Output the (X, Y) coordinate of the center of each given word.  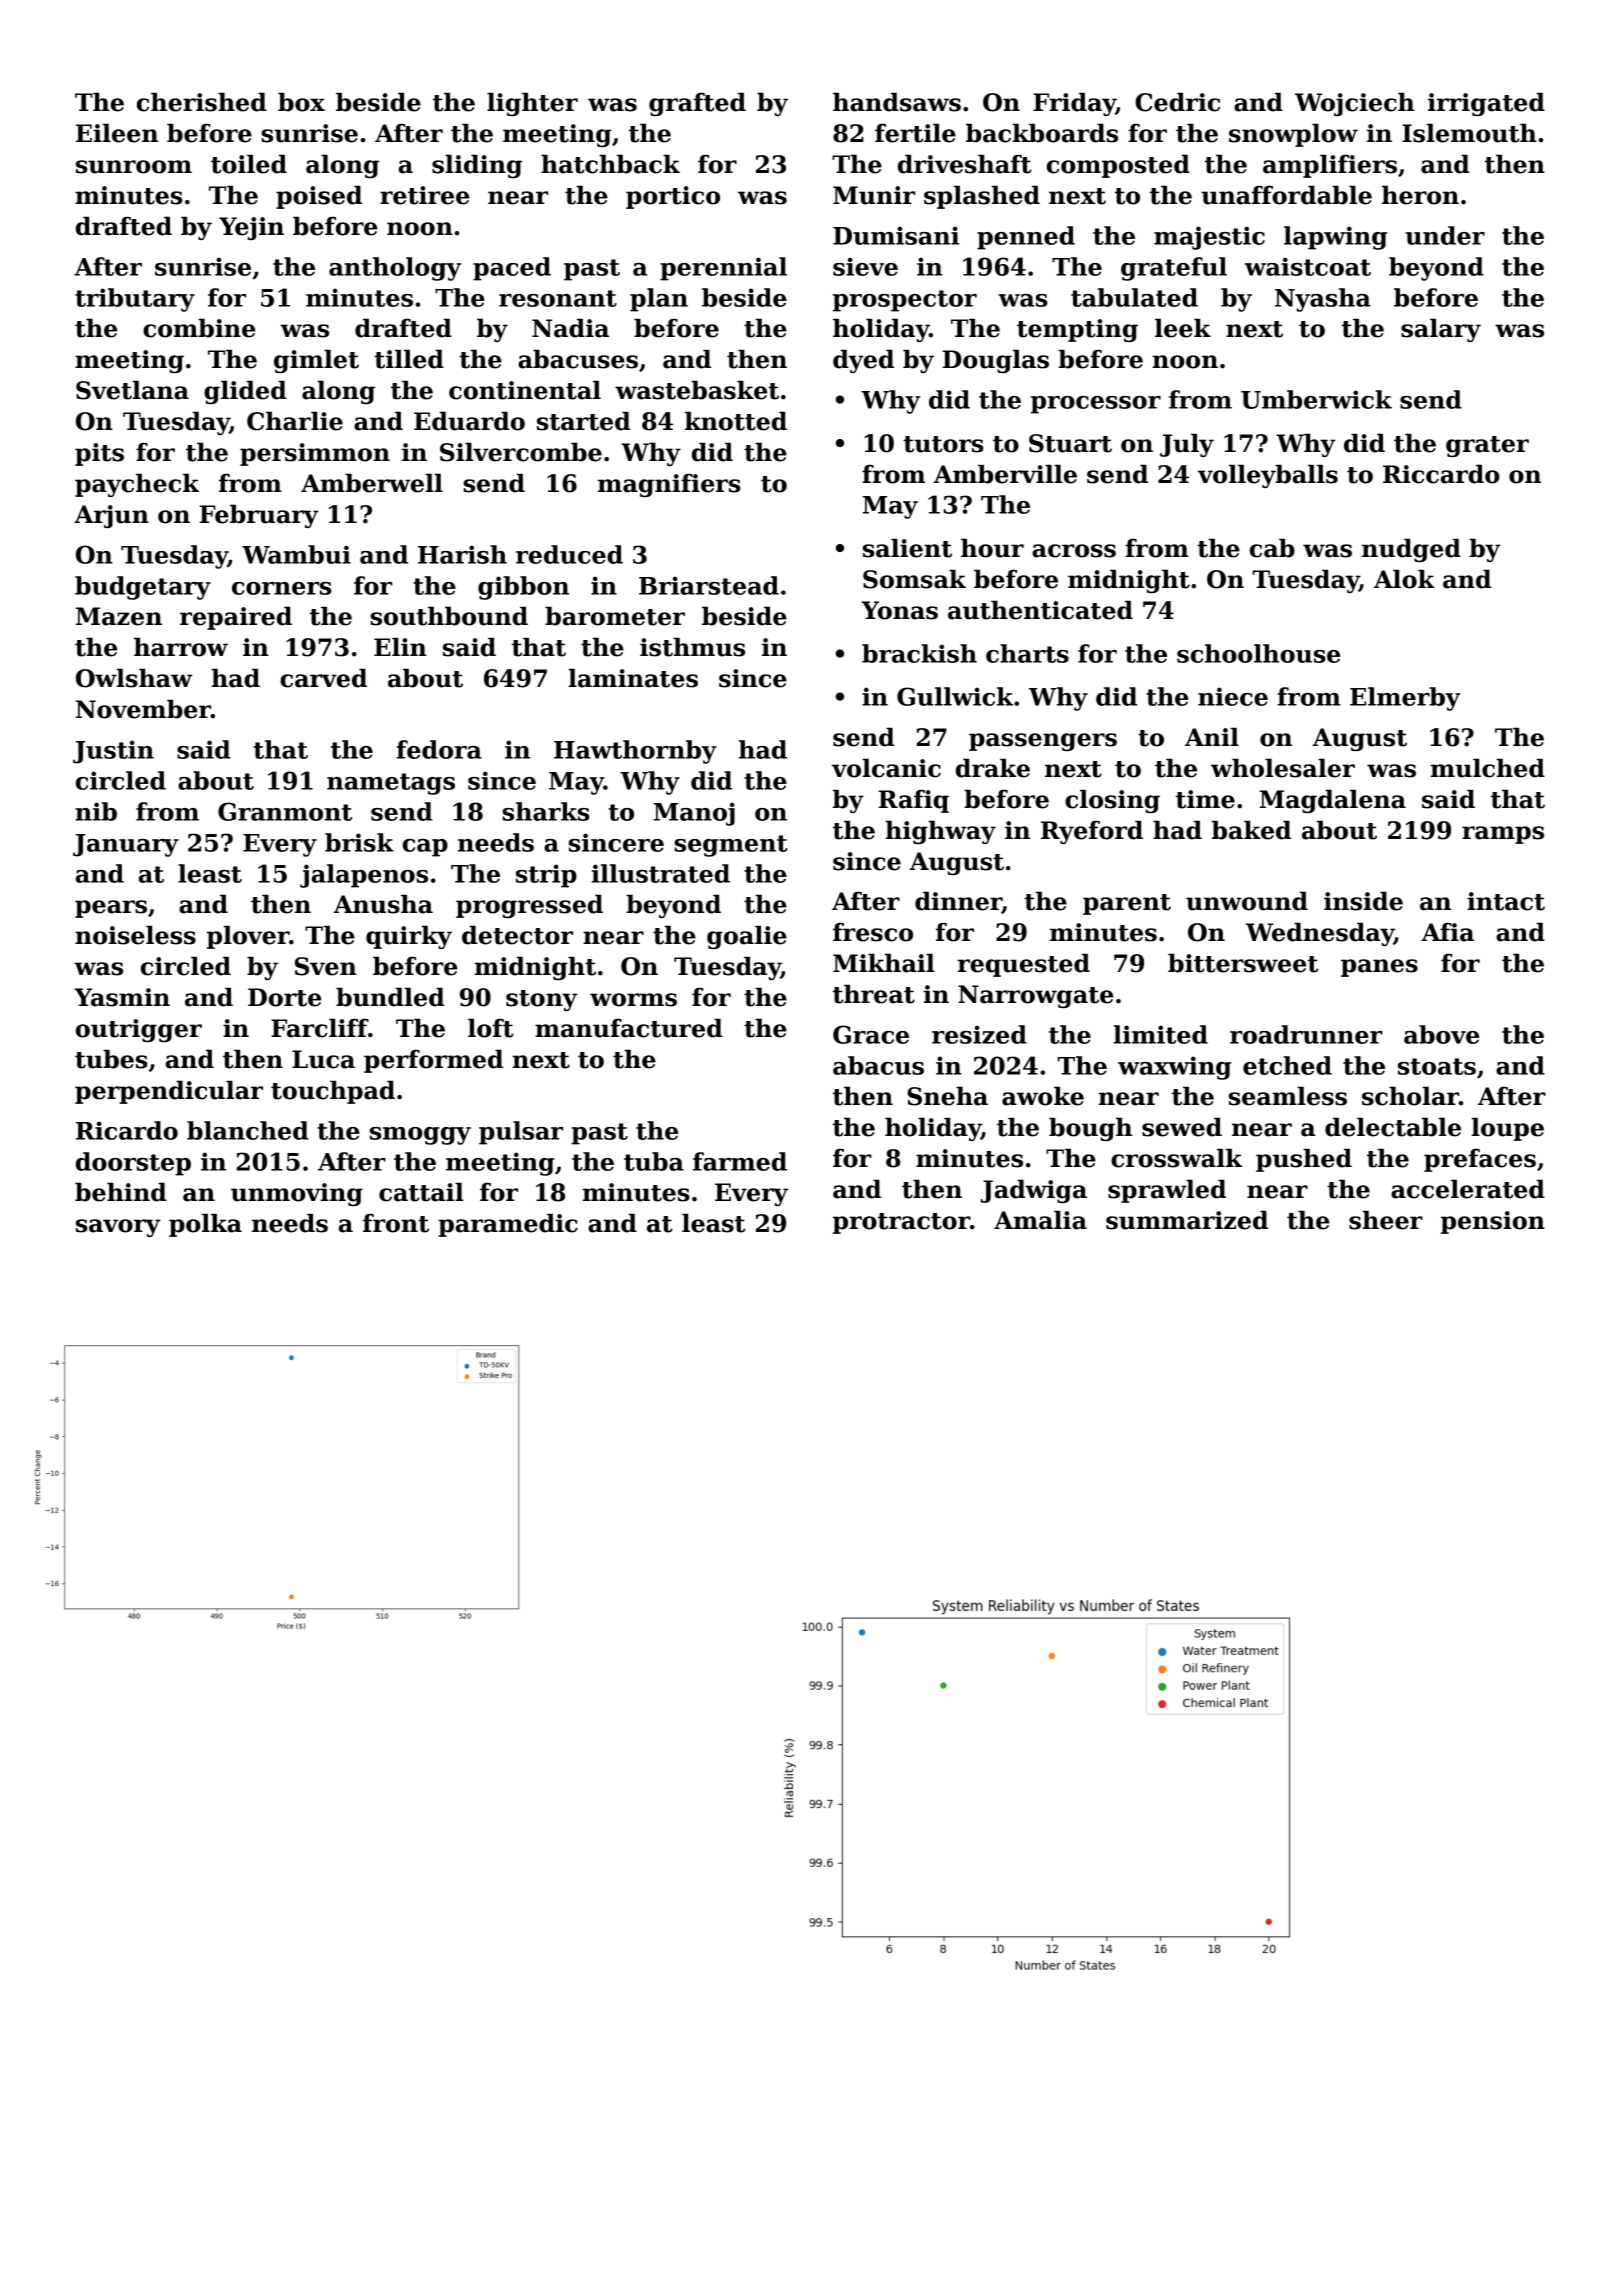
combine (199, 328)
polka (205, 1225)
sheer (1386, 1220)
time (1205, 799)
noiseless (135, 935)
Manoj (694, 814)
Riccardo (1441, 474)
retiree (424, 195)
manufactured (629, 1028)
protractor (901, 1223)
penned (1026, 238)
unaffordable (1286, 195)
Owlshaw (134, 678)
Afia (1447, 932)
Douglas (996, 361)
